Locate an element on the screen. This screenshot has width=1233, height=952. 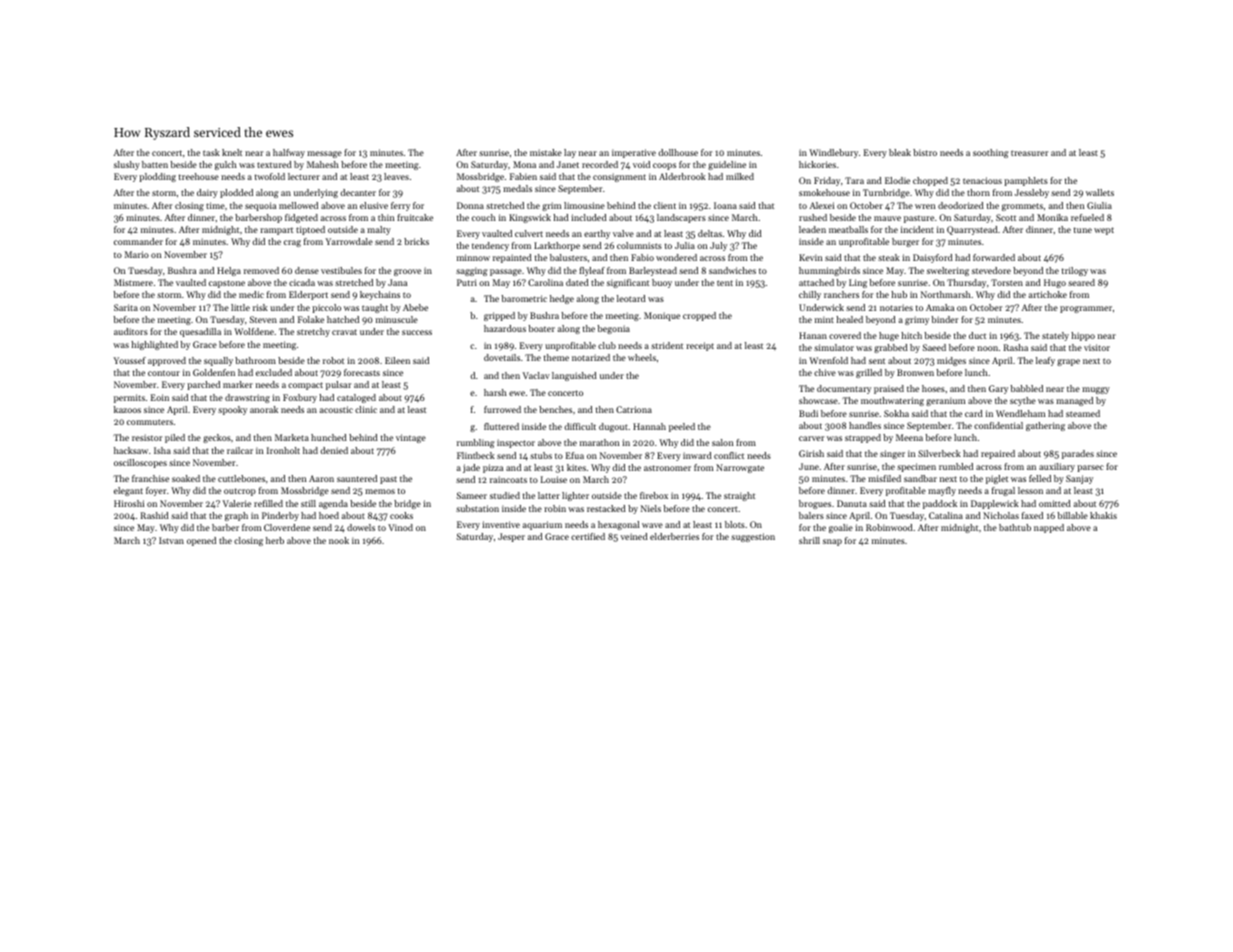
Elodie is located at coordinates (897, 180).
